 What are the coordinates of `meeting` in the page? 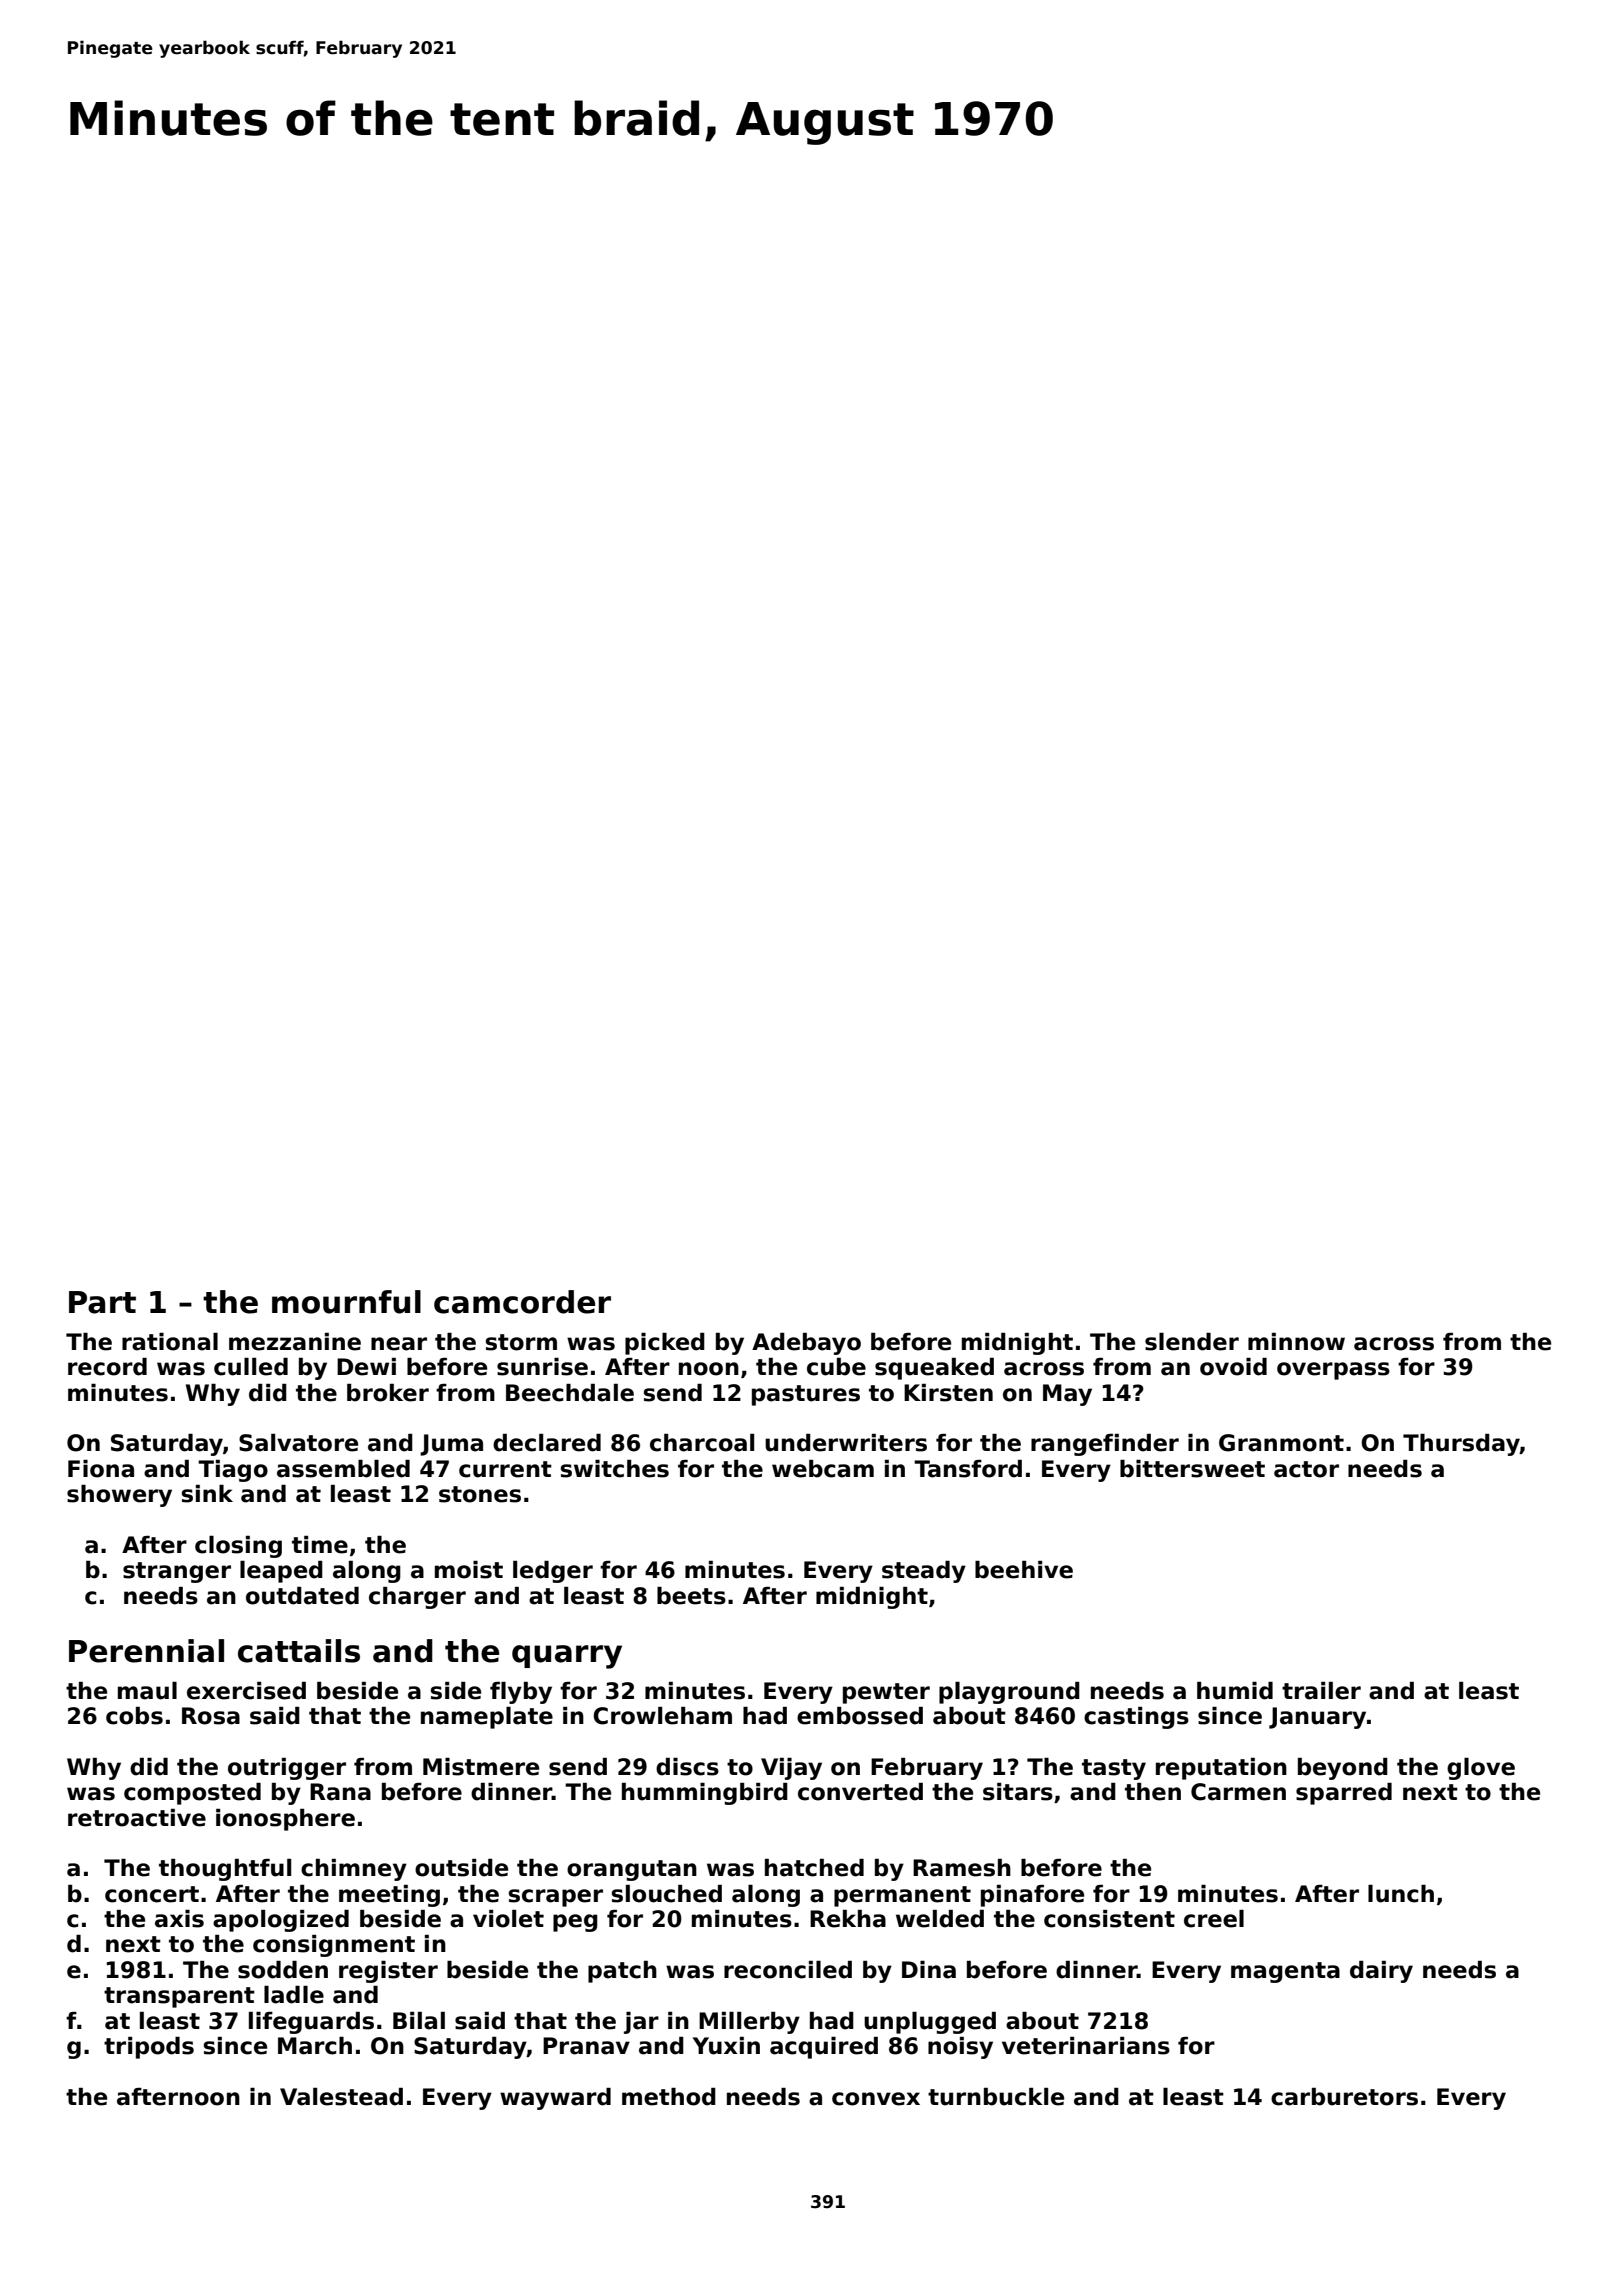 It's located at (389, 1896).
